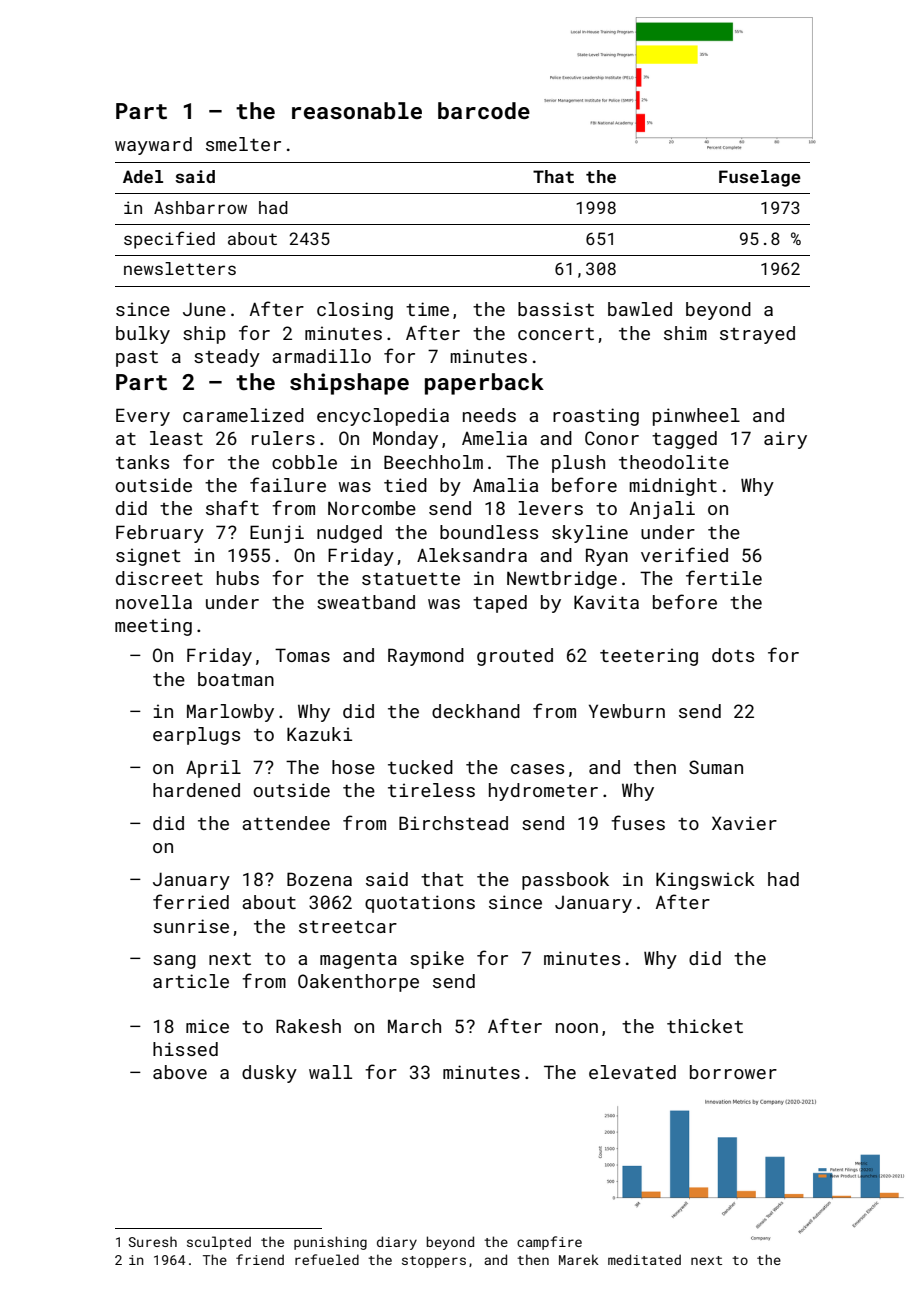  What do you see at coordinates (577, 1028) in the document?
I see `noon` at bounding box center [577, 1028].
